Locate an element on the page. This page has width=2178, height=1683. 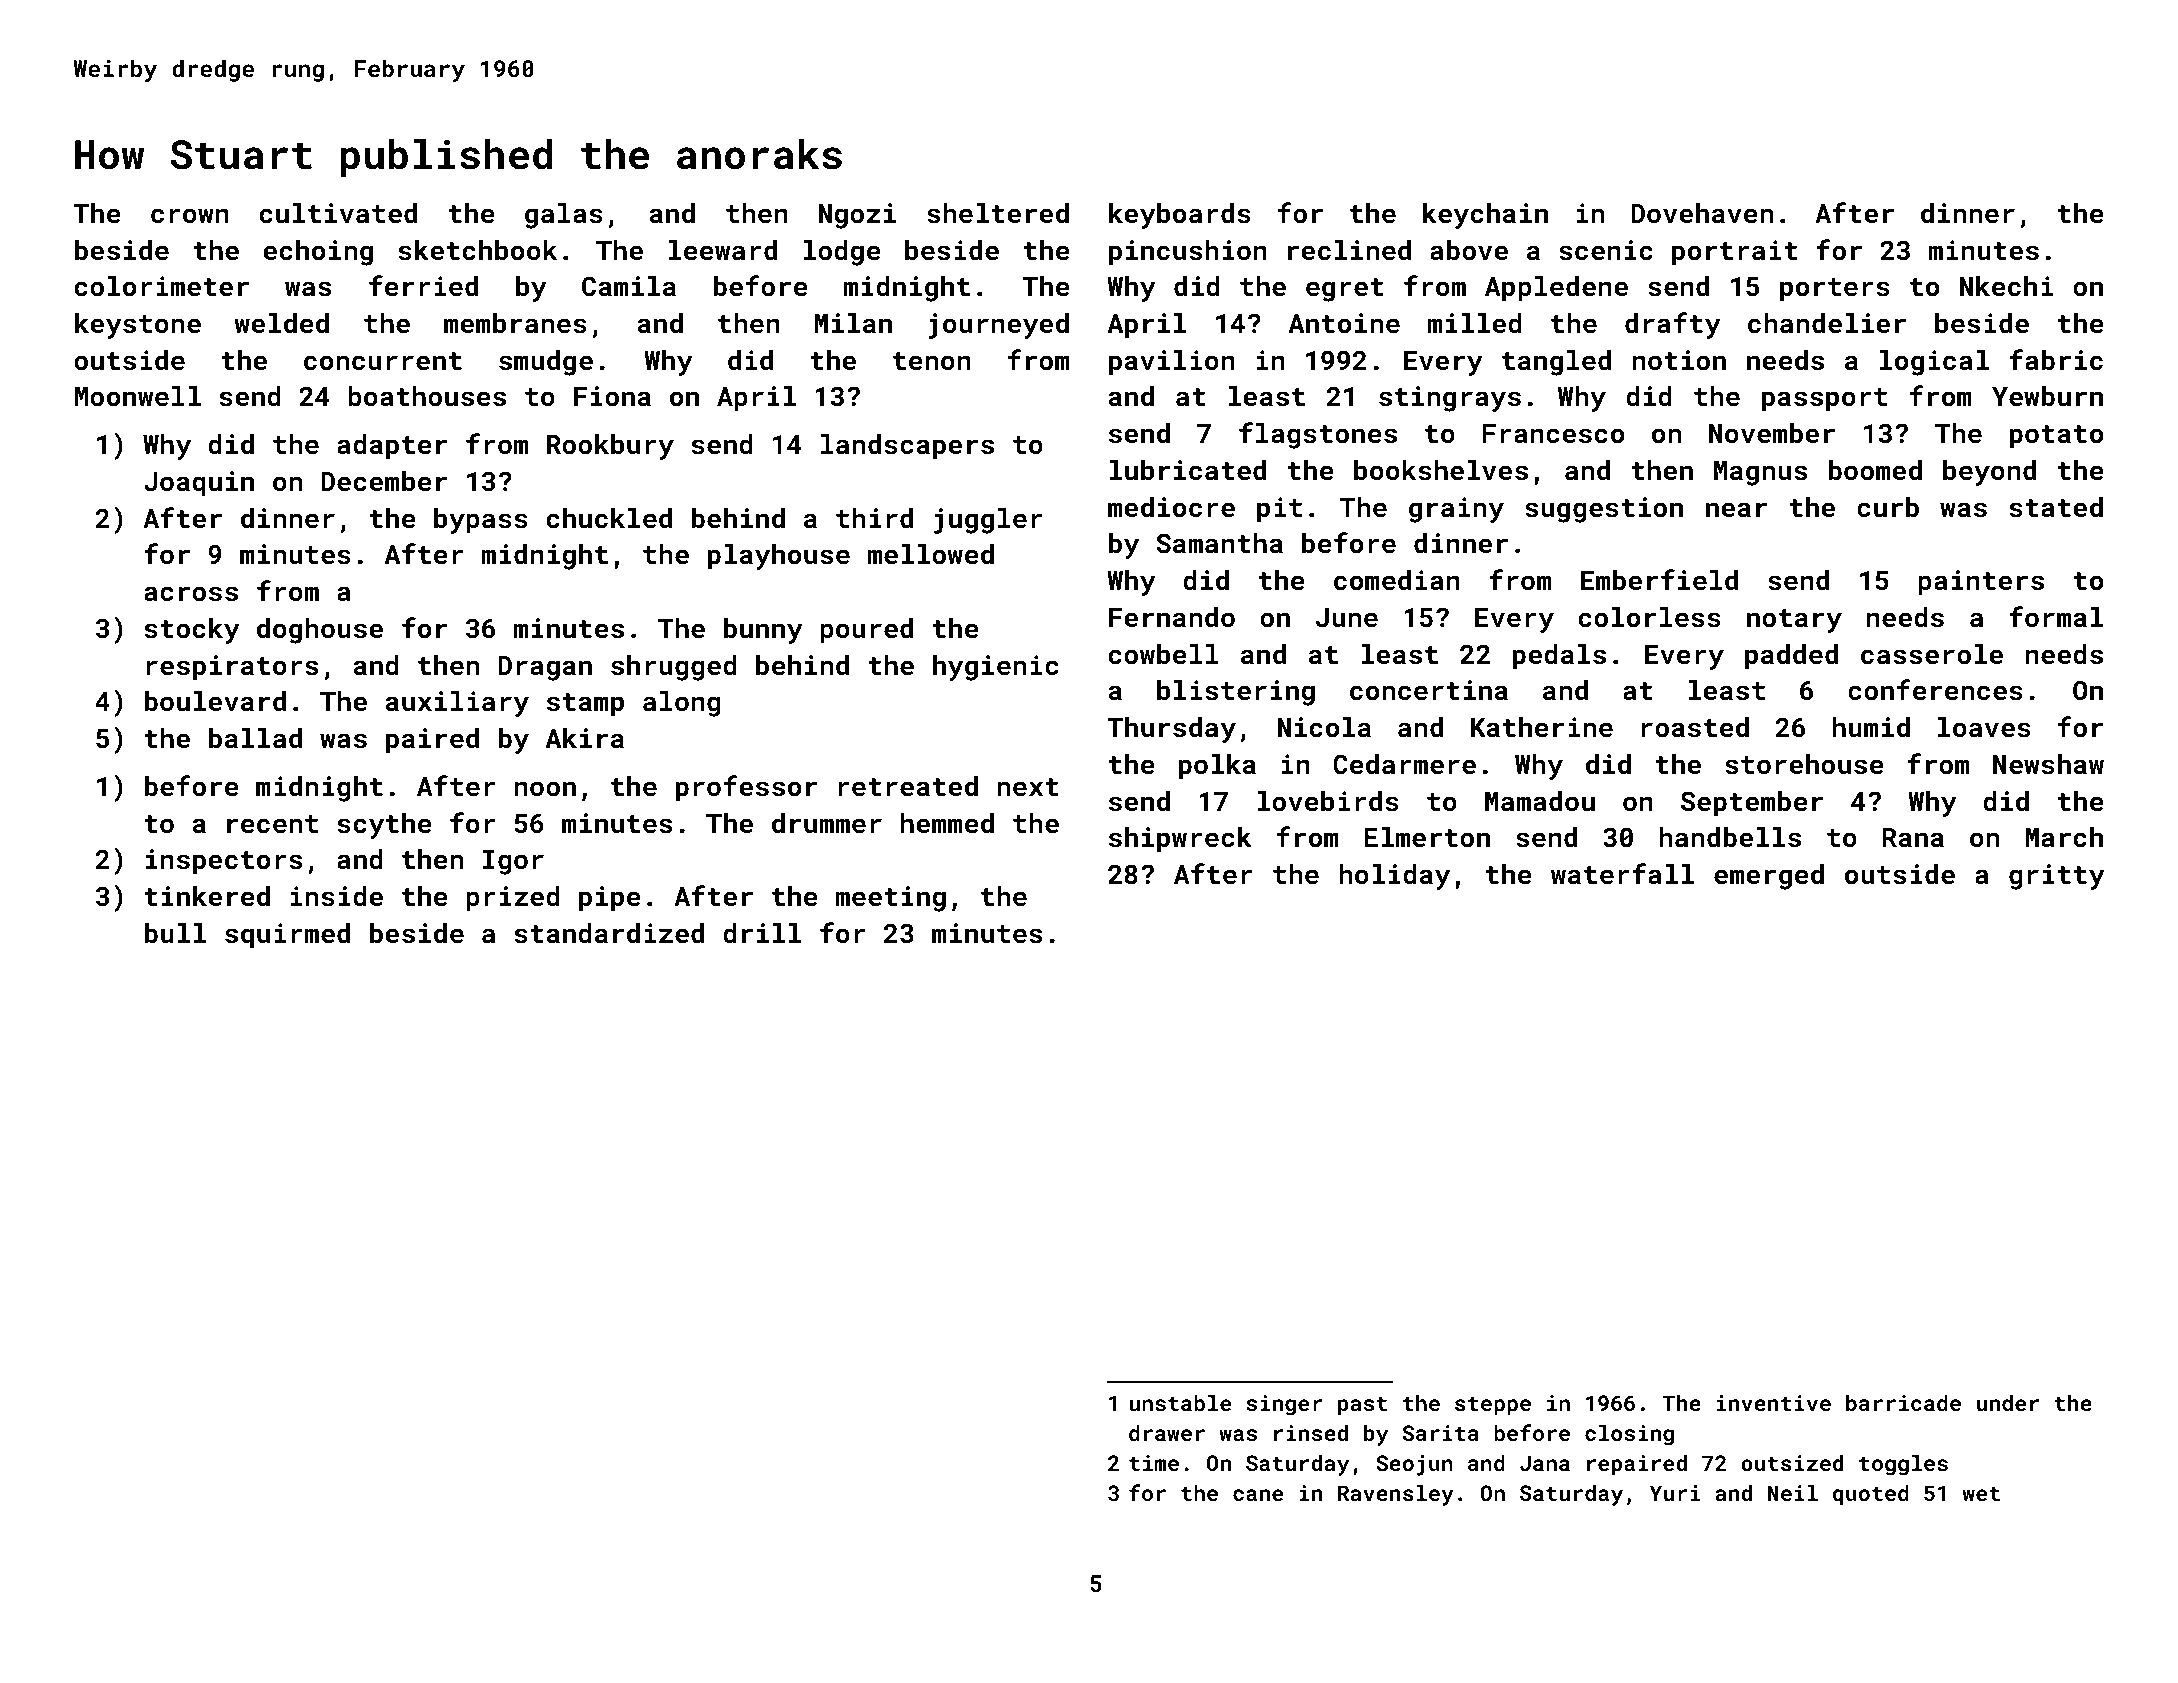
inspectors is located at coordinates (224, 862).
